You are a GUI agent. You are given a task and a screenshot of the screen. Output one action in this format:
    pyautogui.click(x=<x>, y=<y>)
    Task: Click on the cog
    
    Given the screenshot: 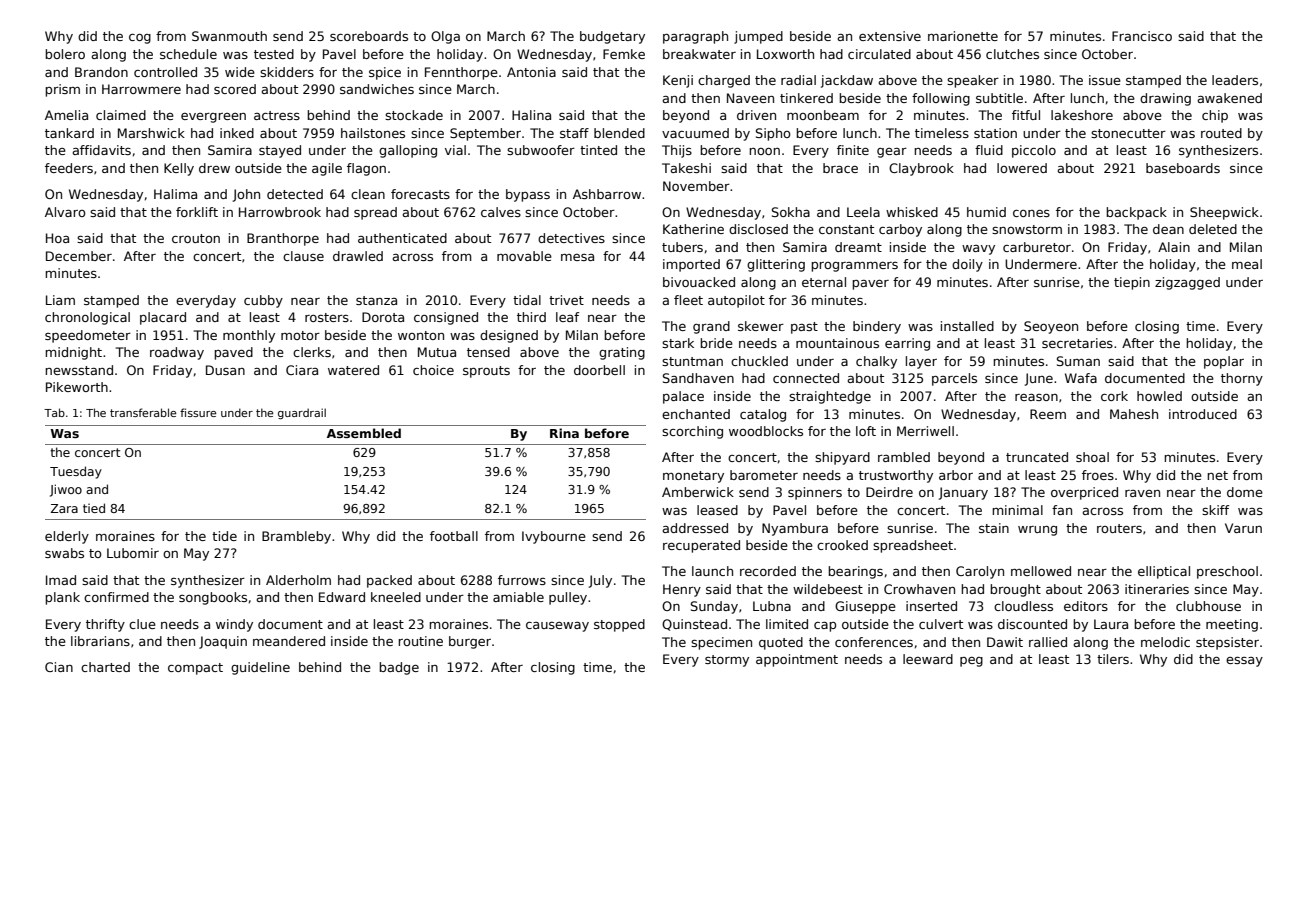 What is the action you would take?
    pyautogui.click(x=140, y=39)
